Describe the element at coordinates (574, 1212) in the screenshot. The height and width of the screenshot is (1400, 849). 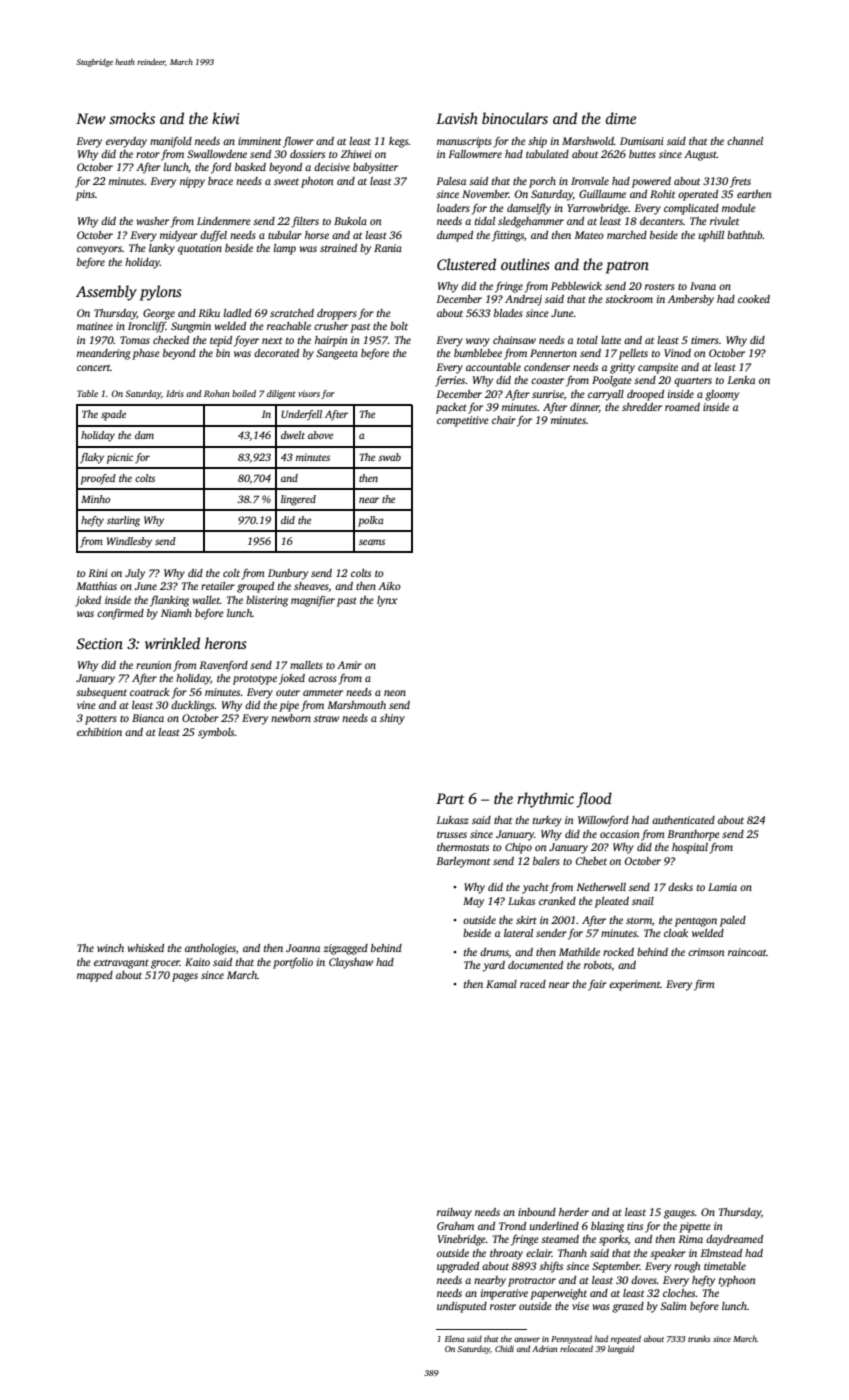
I see `herder` at that location.
